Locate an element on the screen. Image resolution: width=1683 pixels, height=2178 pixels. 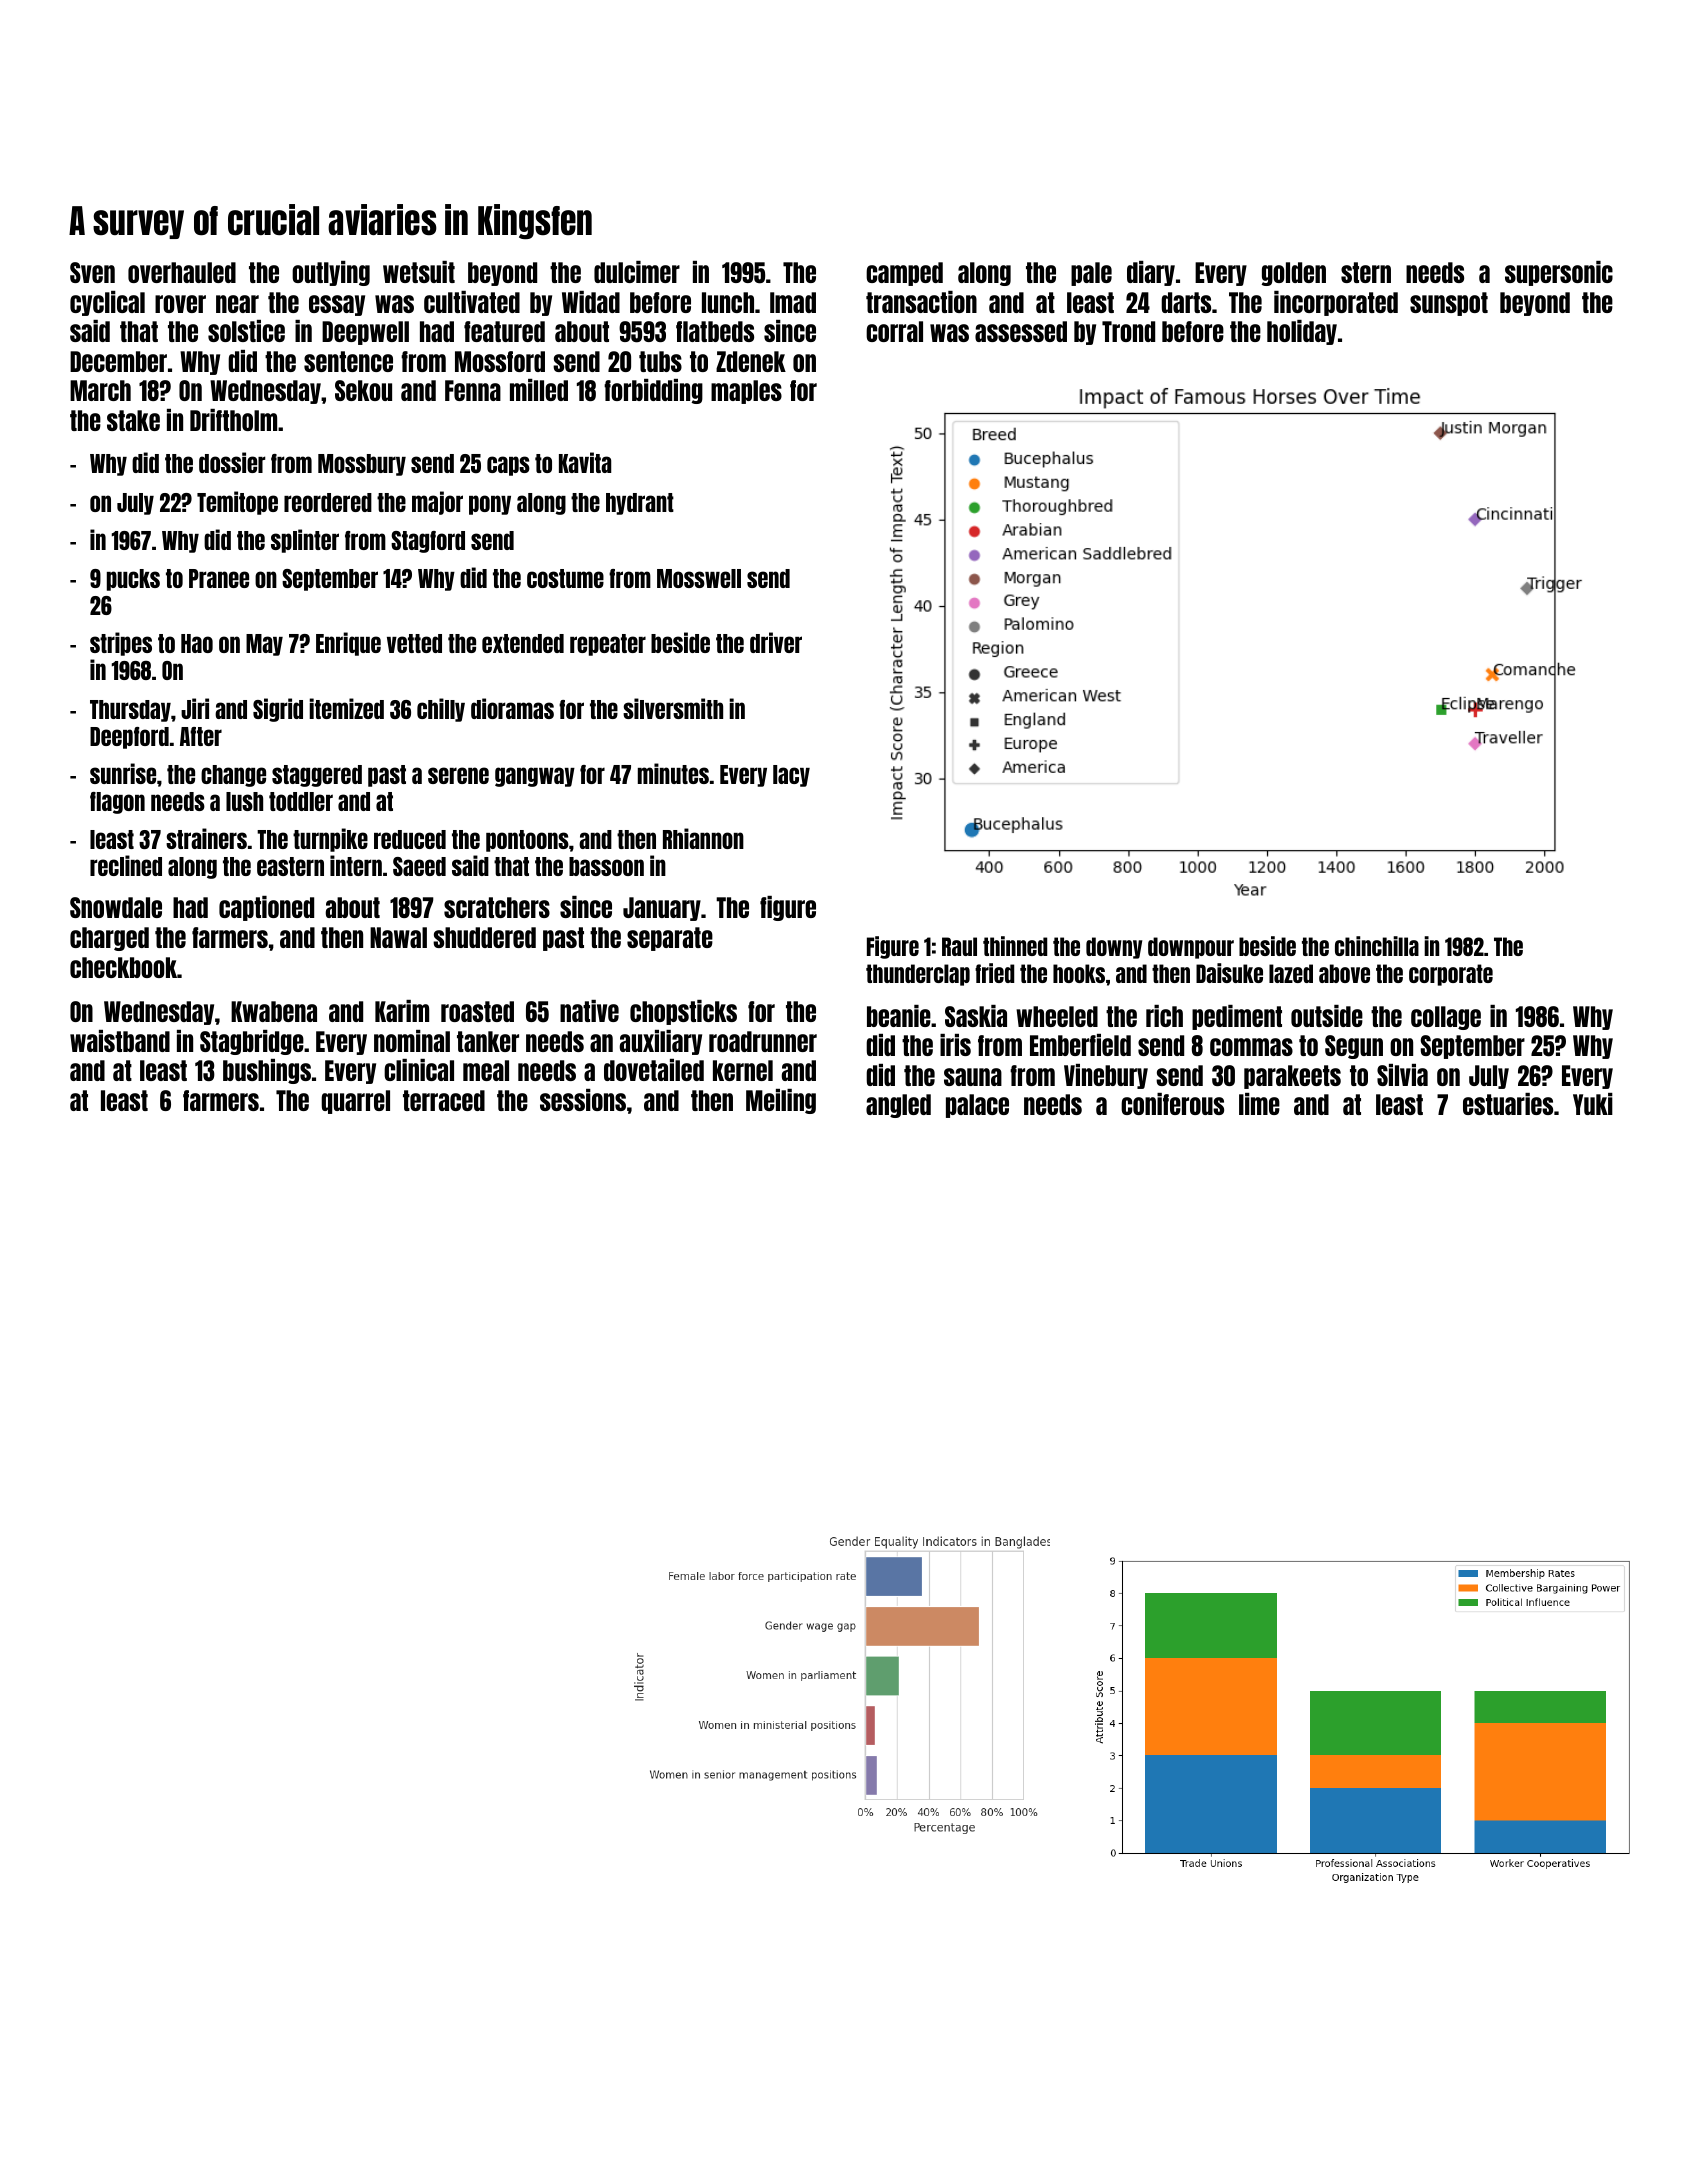
flagon is located at coordinates (117, 803).
